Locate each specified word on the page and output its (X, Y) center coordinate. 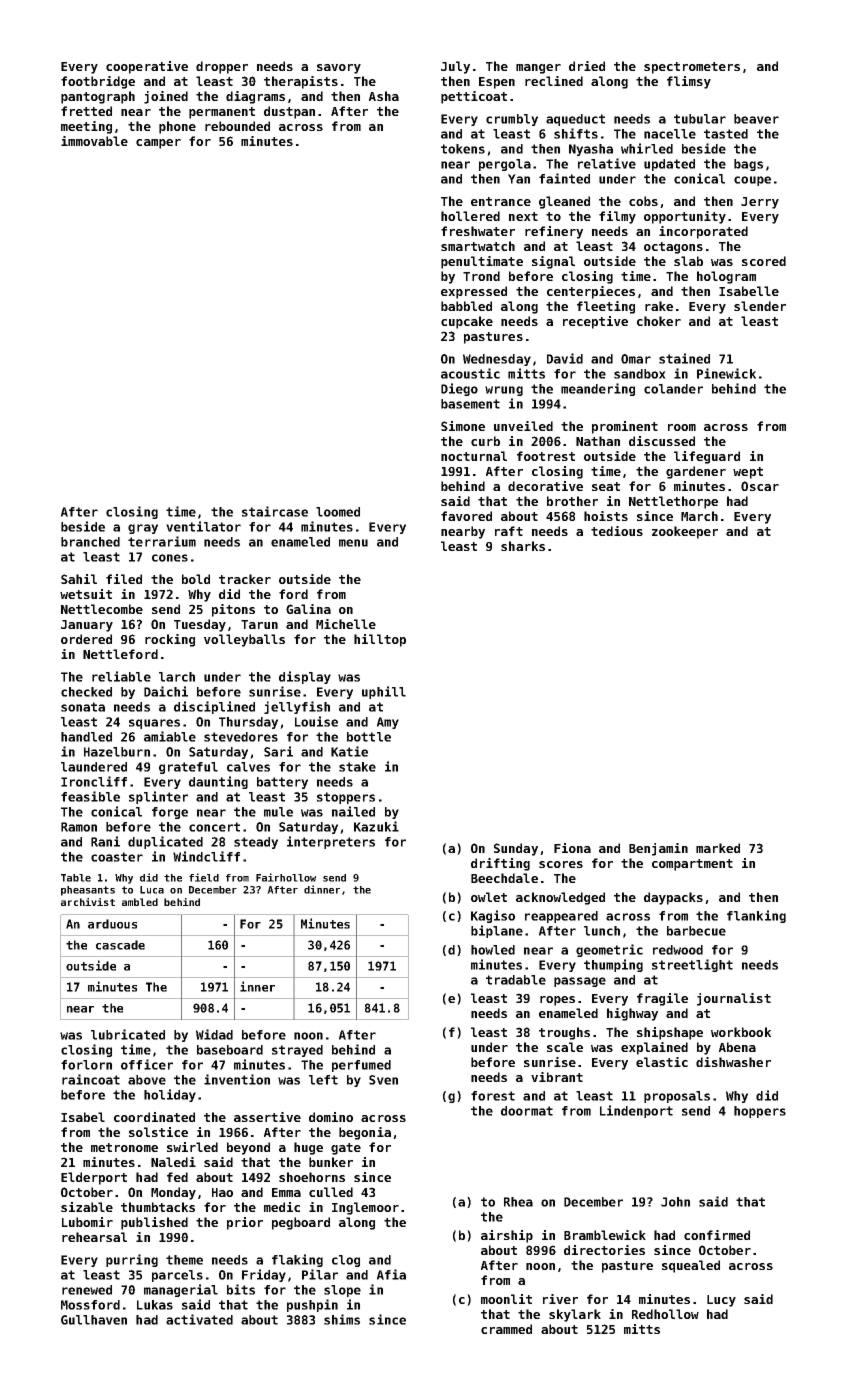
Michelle (346, 624)
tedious (617, 531)
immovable (94, 141)
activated (199, 1319)
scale (565, 1047)
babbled (466, 306)
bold (196, 579)
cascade (120, 945)
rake (659, 306)
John (675, 1202)
